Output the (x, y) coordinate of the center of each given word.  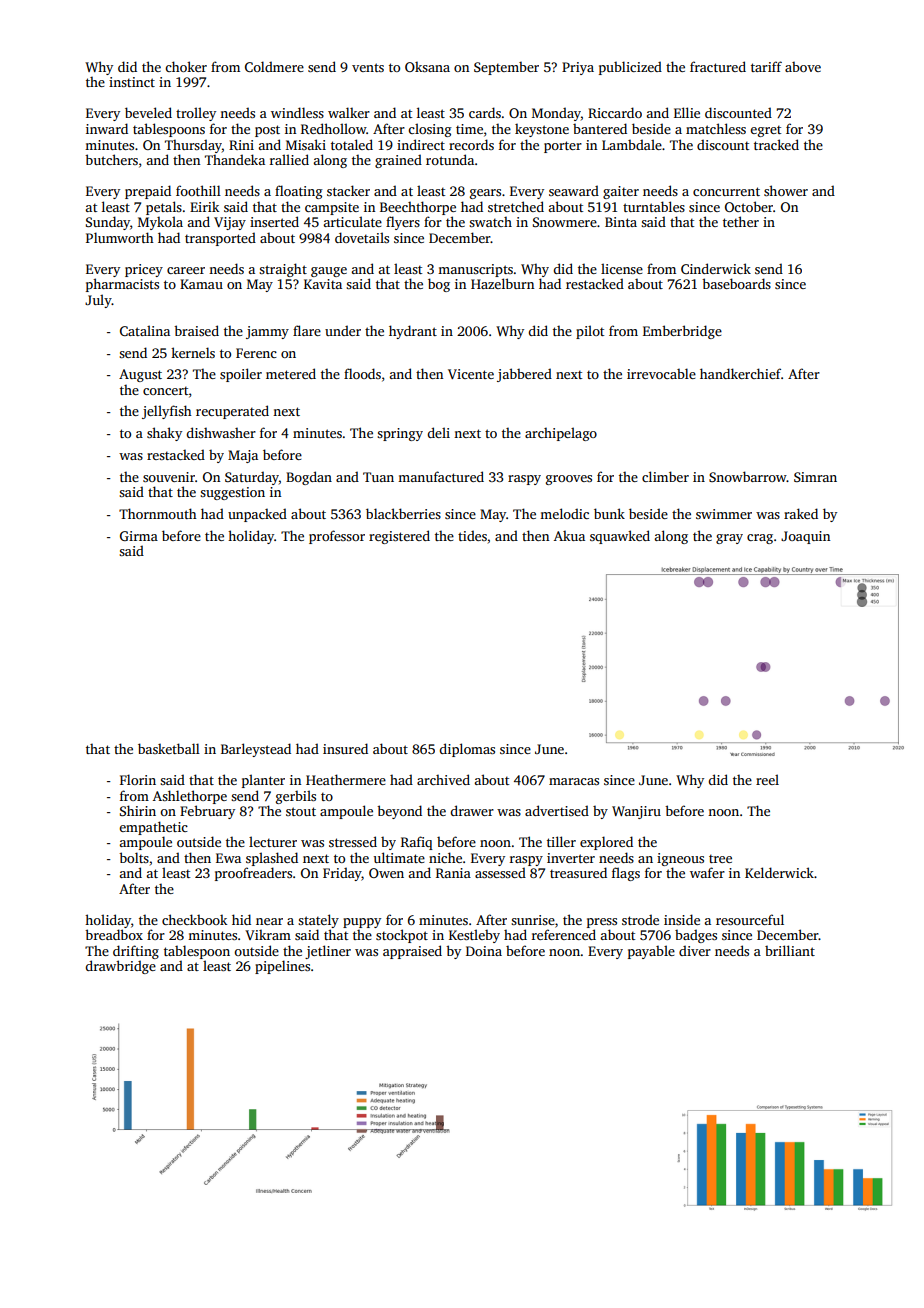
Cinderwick (716, 268)
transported (220, 239)
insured (345, 748)
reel (767, 779)
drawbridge (121, 967)
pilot (590, 332)
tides (472, 535)
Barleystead (256, 750)
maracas (574, 781)
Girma (139, 536)
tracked (776, 144)
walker (349, 112)
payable (651, 952)
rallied (289, 159)
